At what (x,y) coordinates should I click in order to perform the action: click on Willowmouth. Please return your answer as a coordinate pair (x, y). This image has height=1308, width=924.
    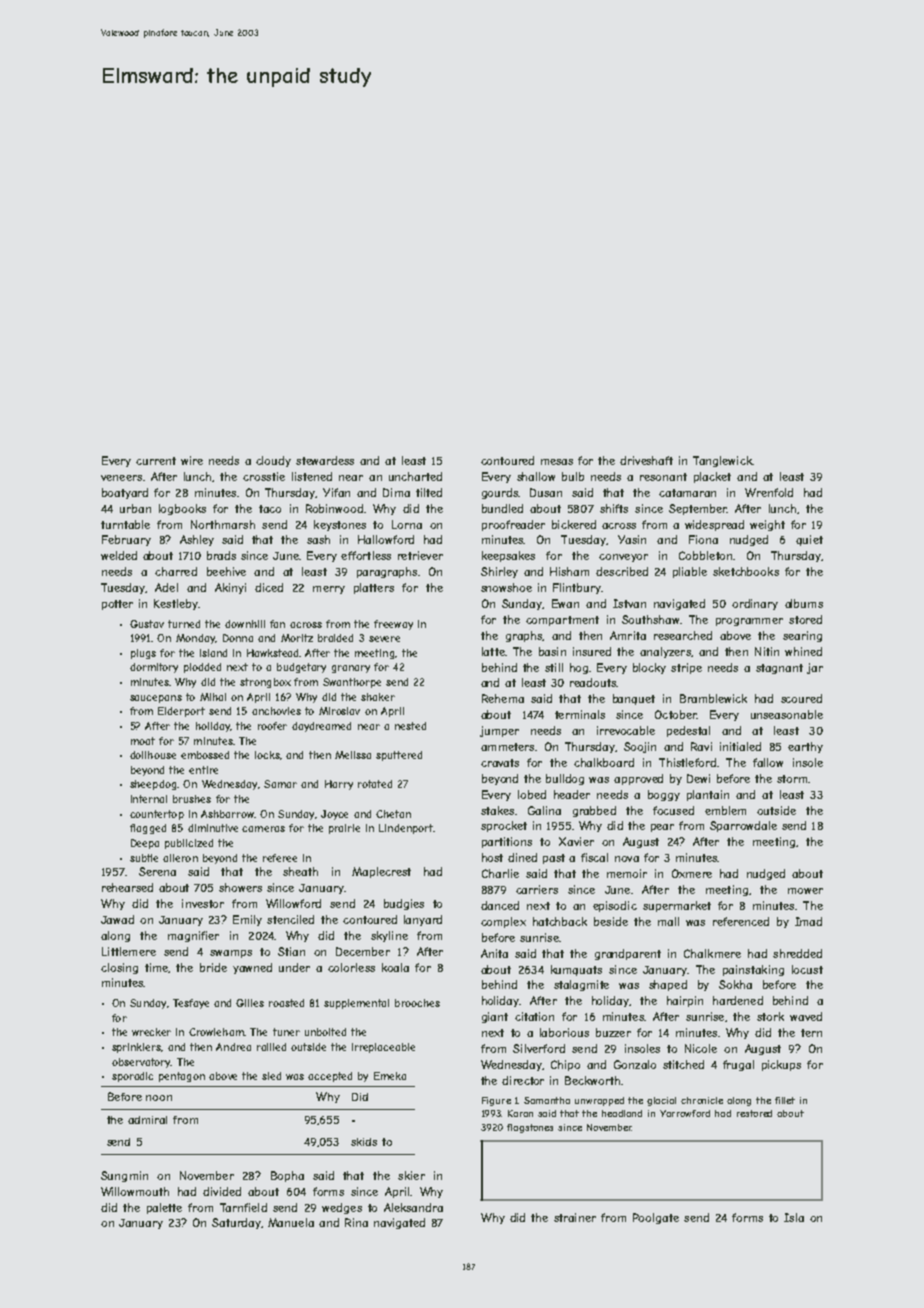
    Looking at the image, I should click on (135, 1191).
